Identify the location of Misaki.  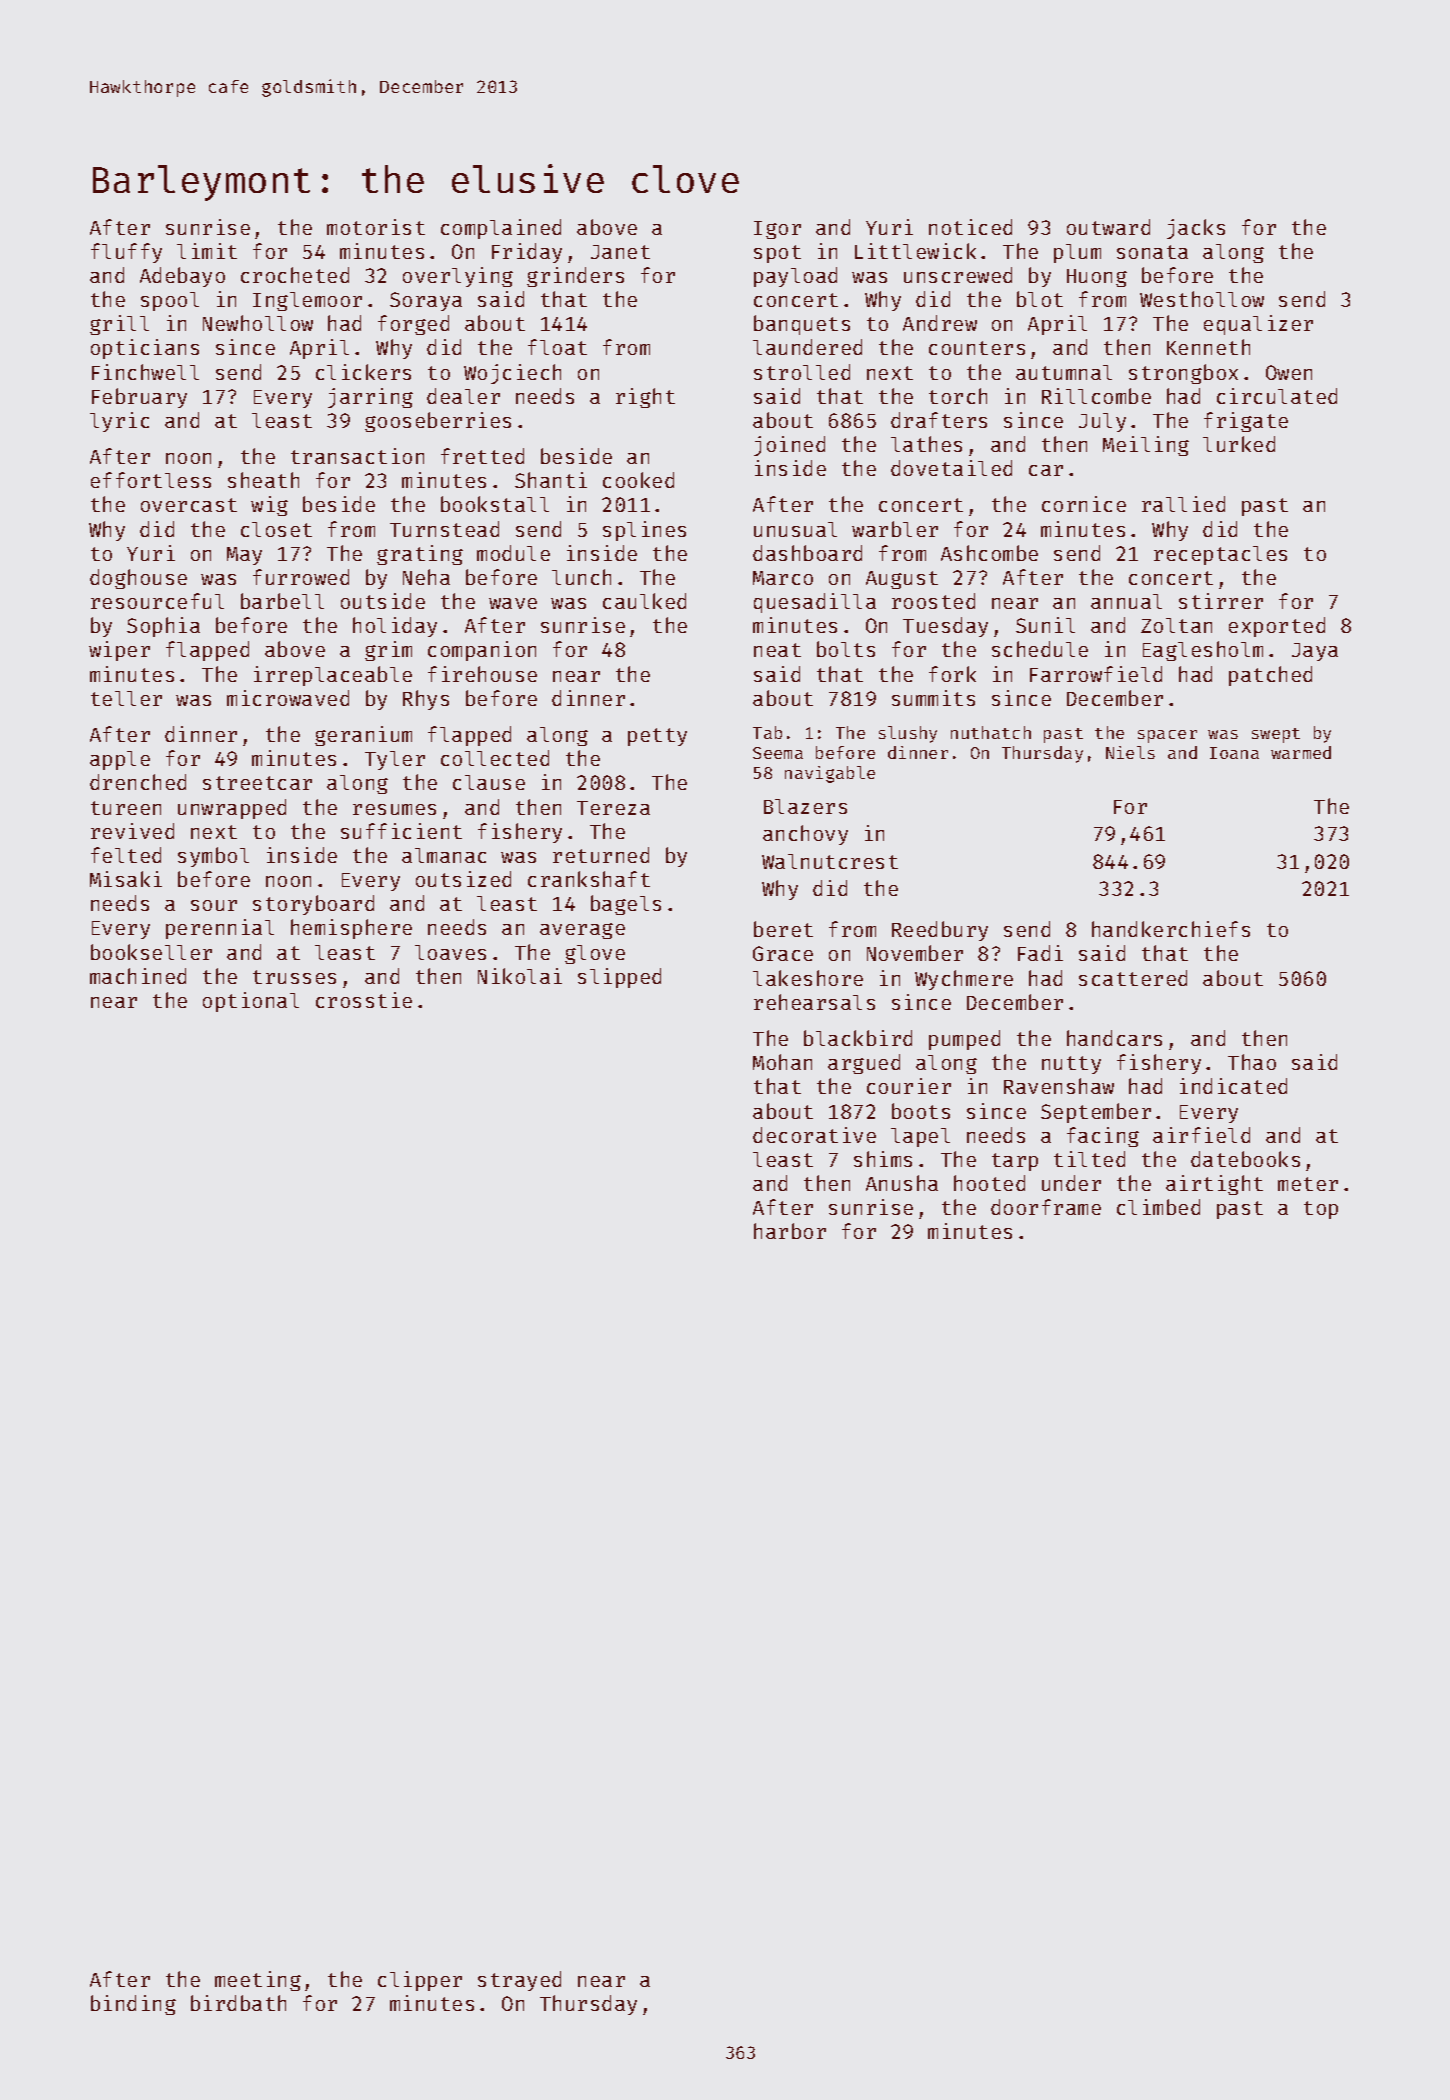
(126, 879).
